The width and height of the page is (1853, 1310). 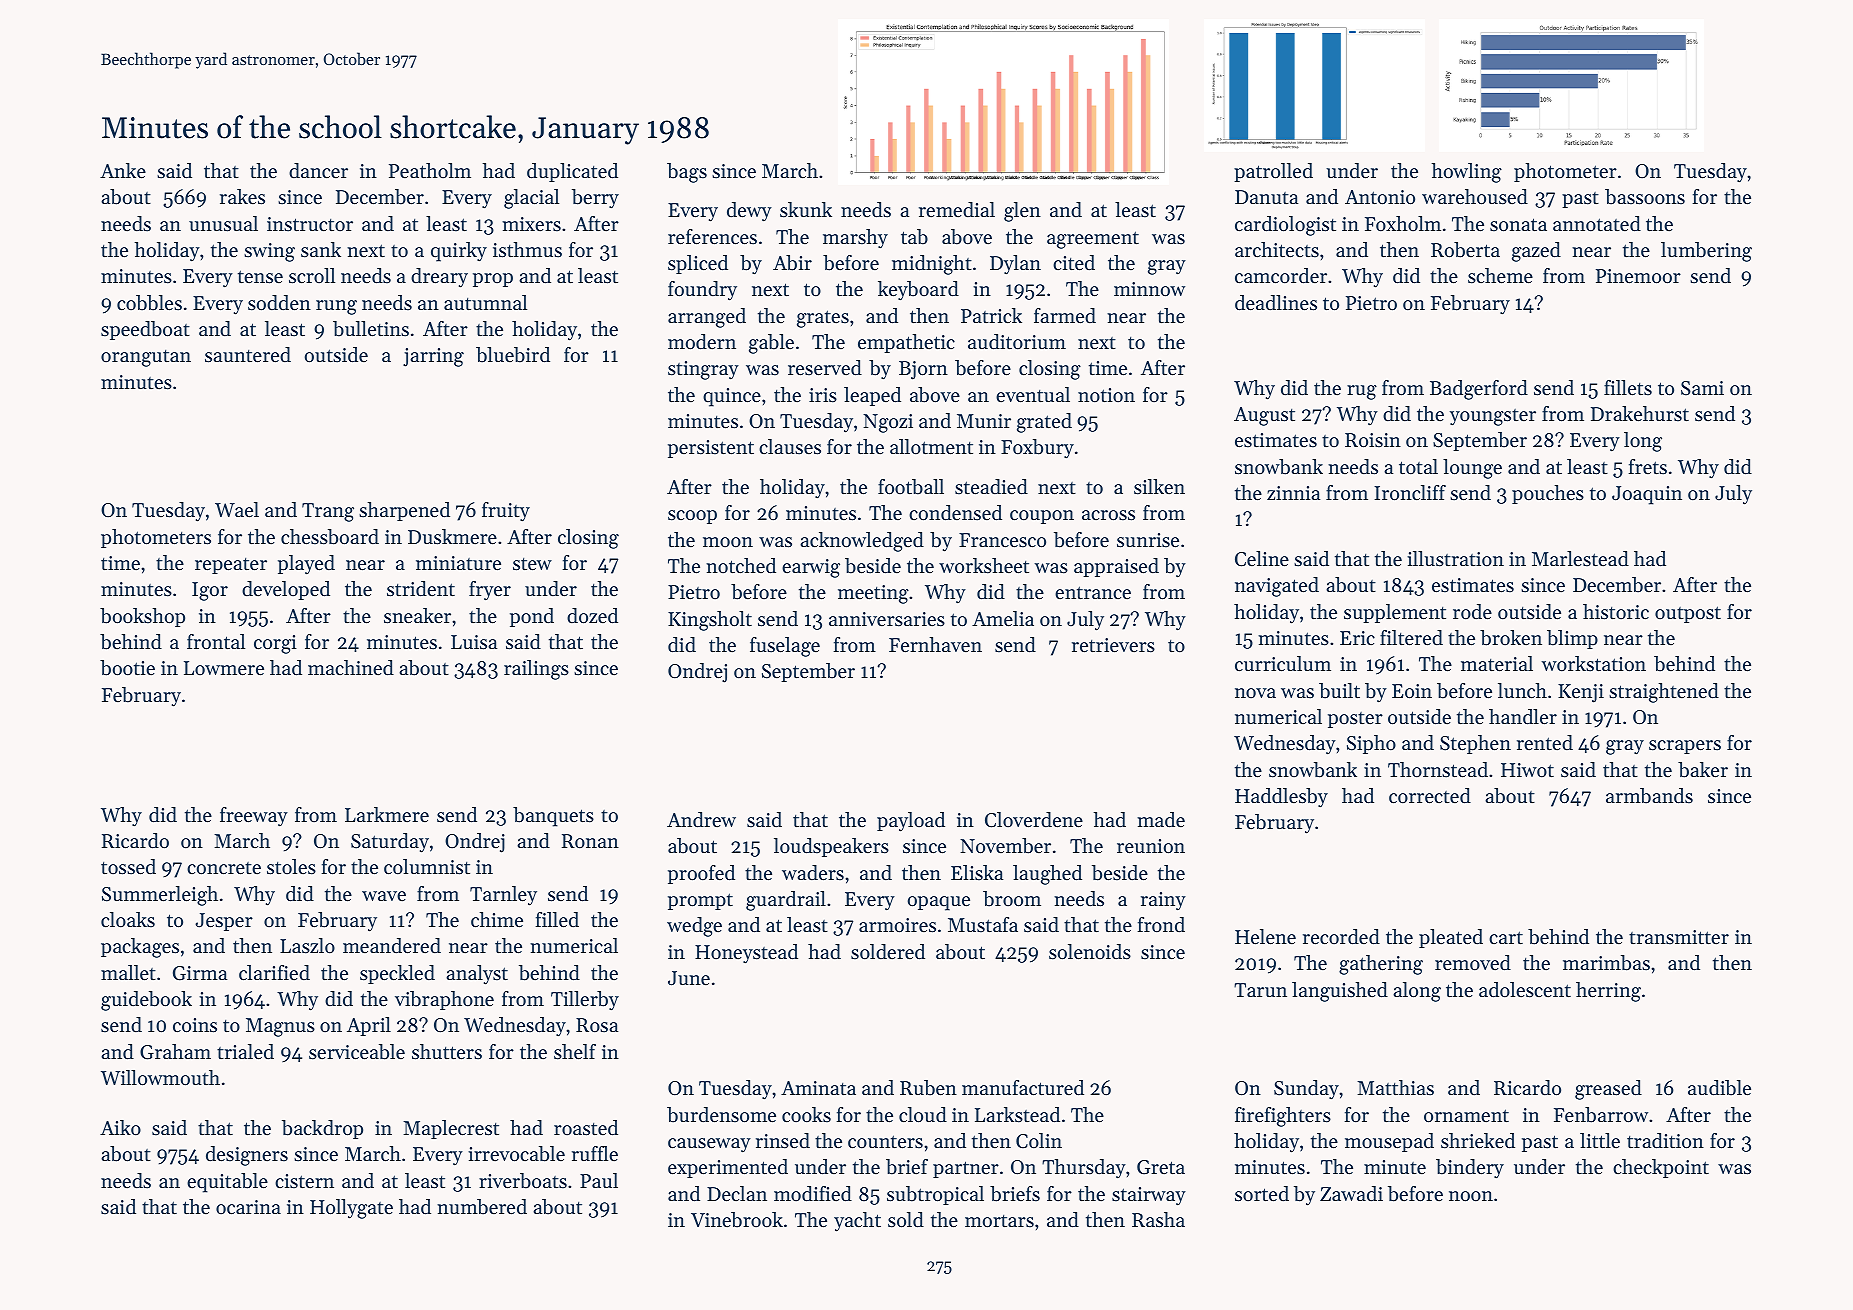 I want to click on remedial, so click(x=957, y=209).
